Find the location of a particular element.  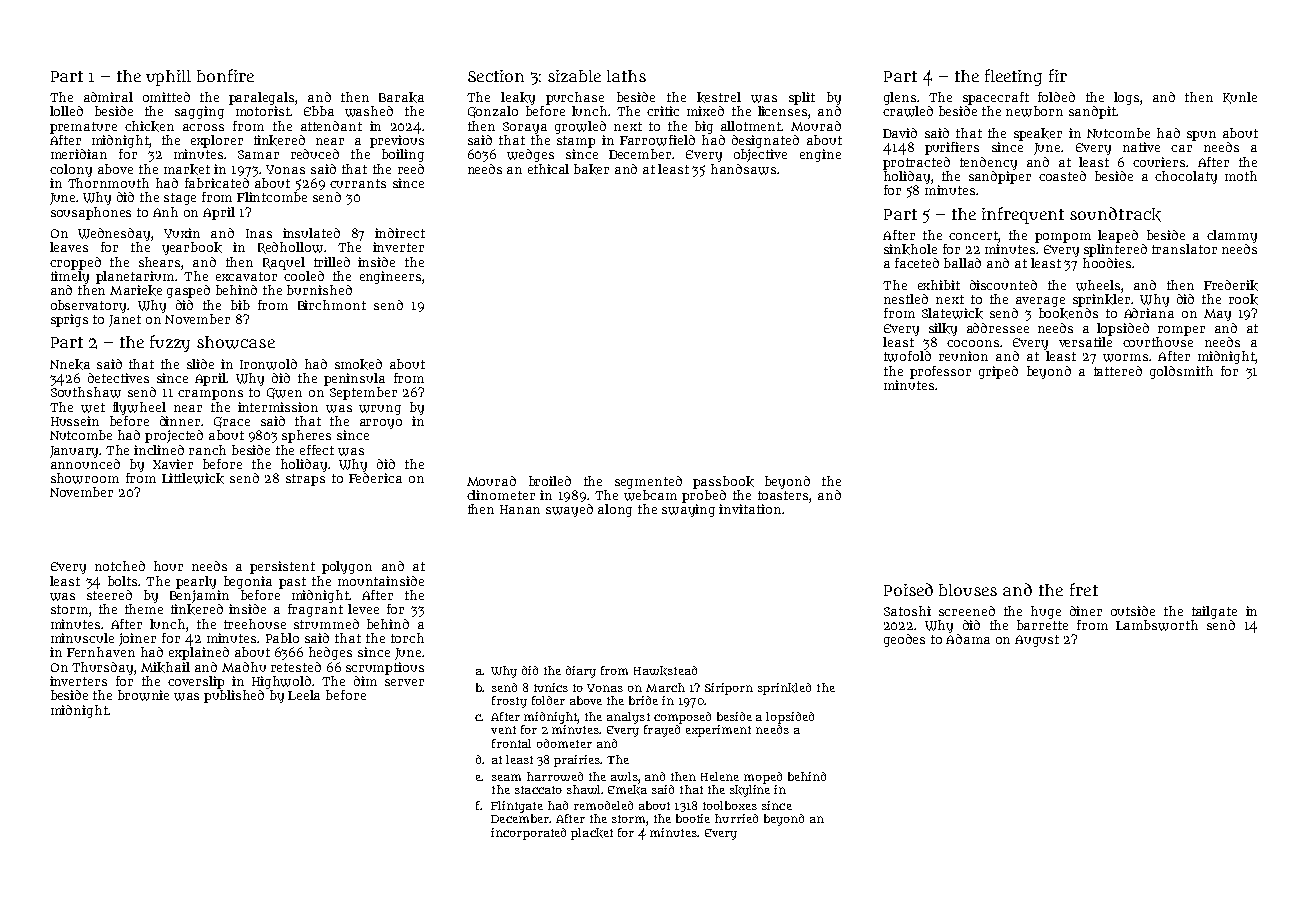

baker is located at coordinates (591, 169).
